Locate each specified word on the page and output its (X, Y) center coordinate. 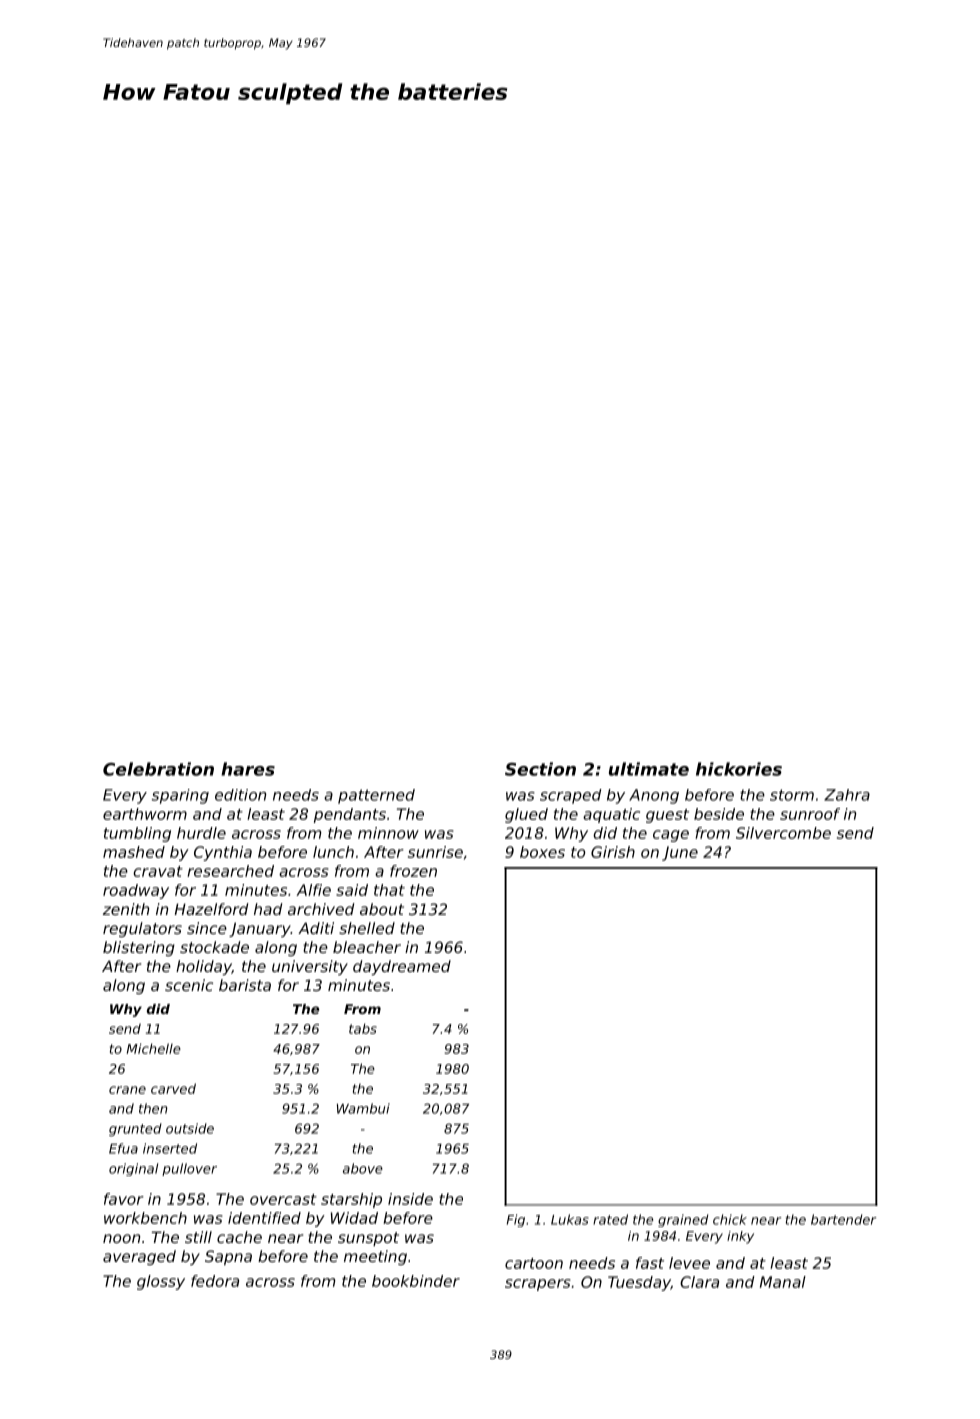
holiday (204, 967)
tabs (363, 1028)
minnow (388, 833)
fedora (215, 1281)
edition (240, 795)
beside (719, 814)
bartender (843, 1219)
